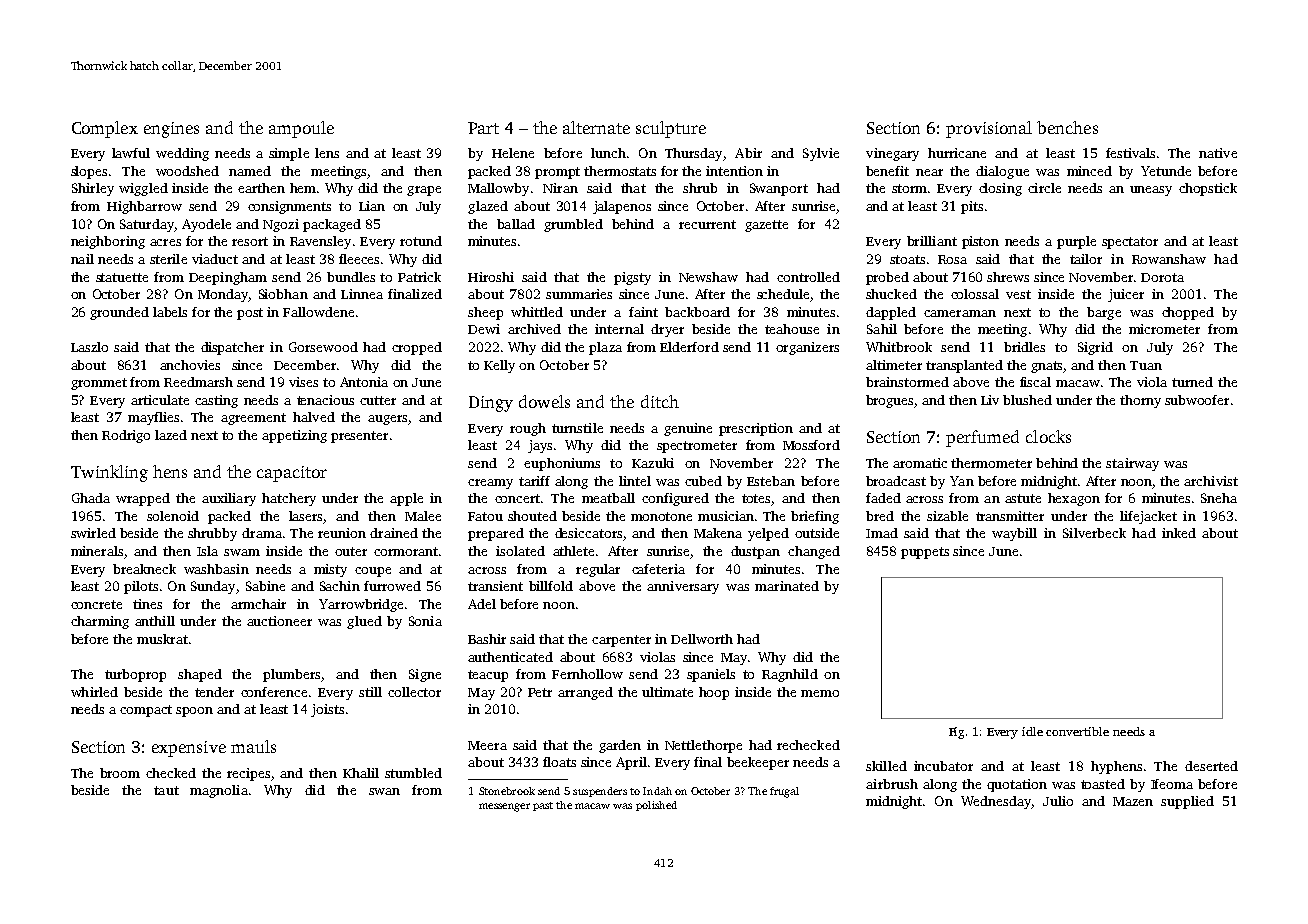 The image size is (1308, 924). I want to click on arranged, so click(585, 693).
